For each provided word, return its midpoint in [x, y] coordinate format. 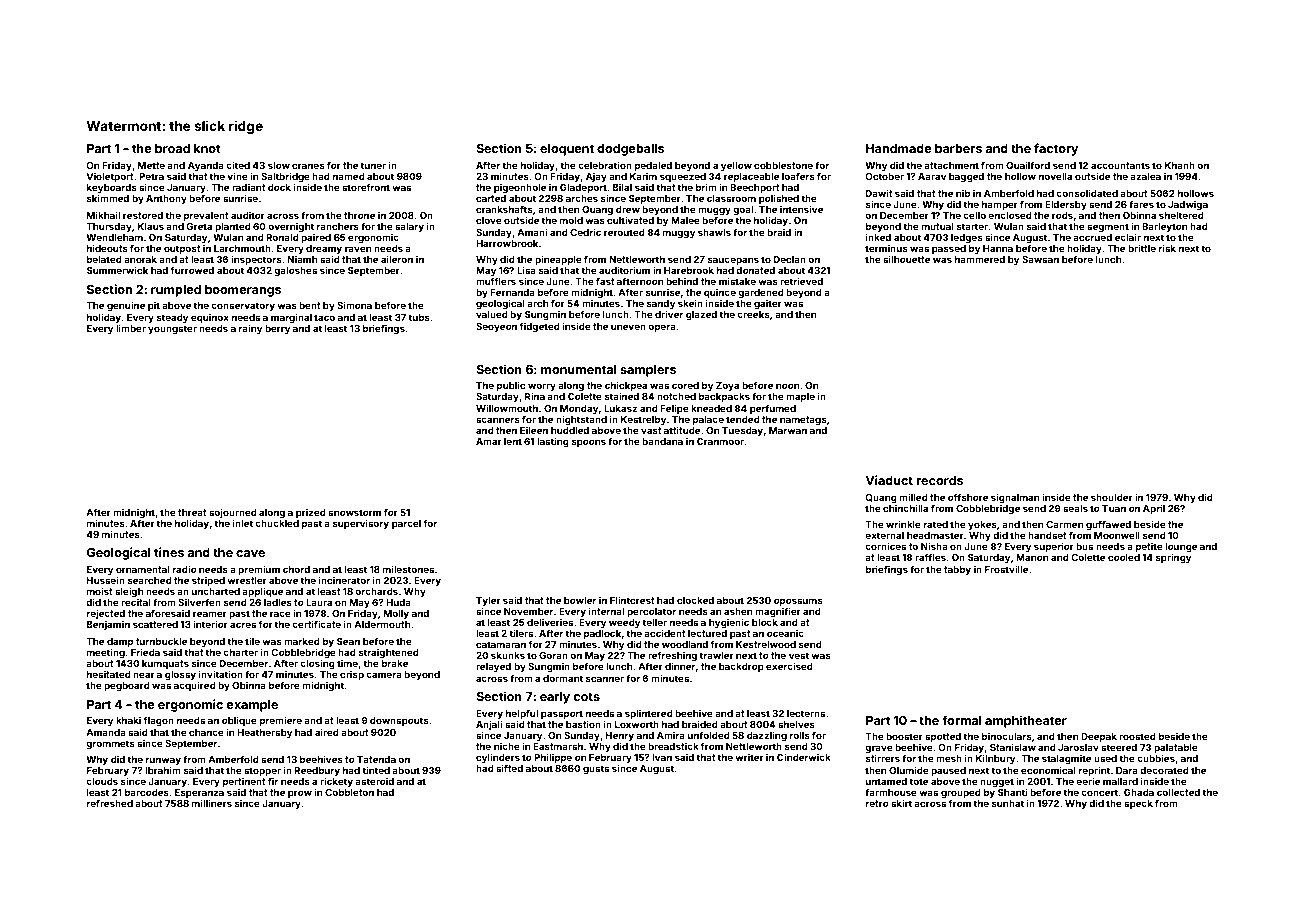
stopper [262, 771]
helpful [522, 714]
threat [192, 512]
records [939, 480]
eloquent [567, 150]
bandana [662, 441]
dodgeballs [630, 150]
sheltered [1181, 215]
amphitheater [1026, 721]
